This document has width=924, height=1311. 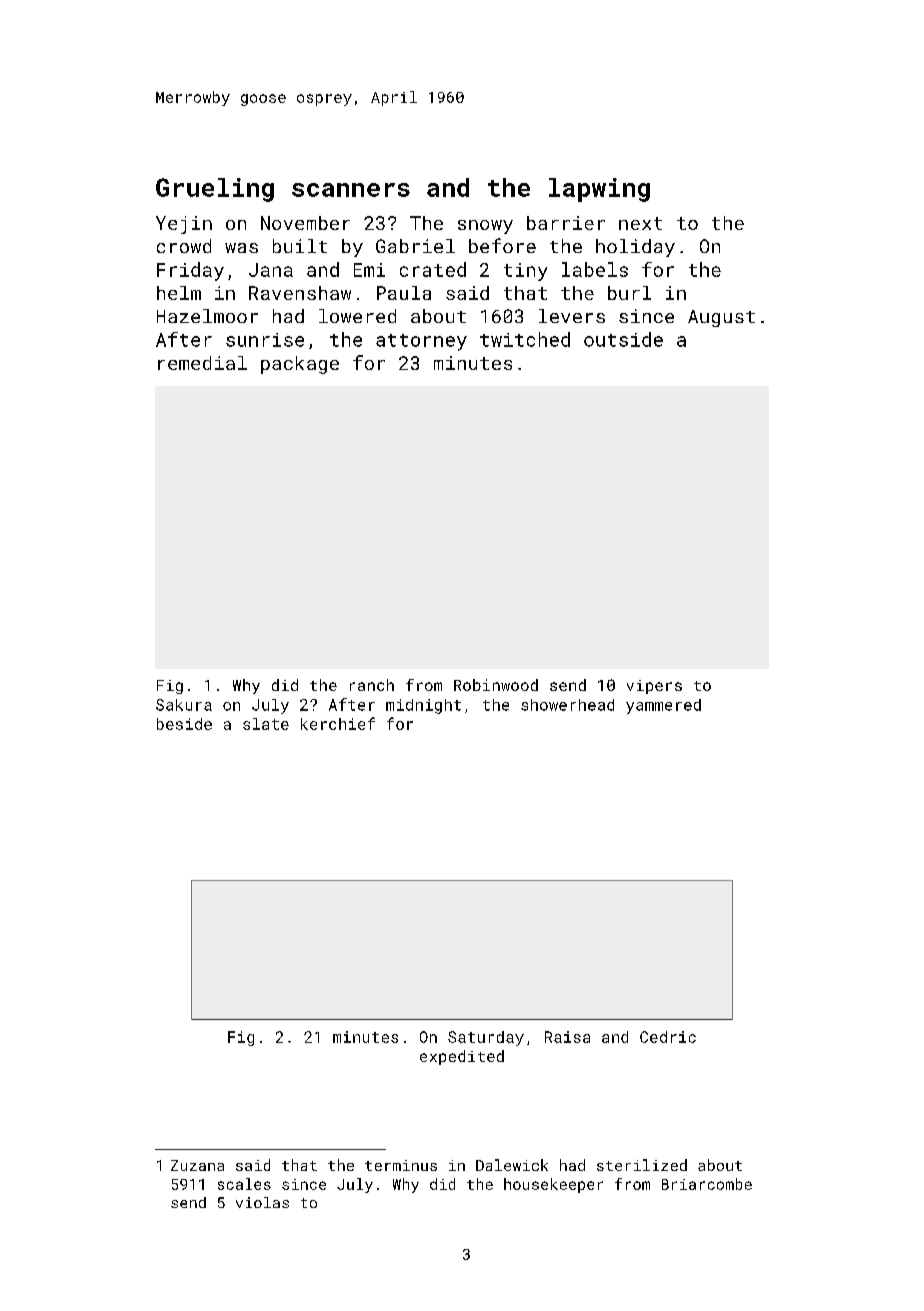 I want to click on attorney, so click(x=421, y=342).
